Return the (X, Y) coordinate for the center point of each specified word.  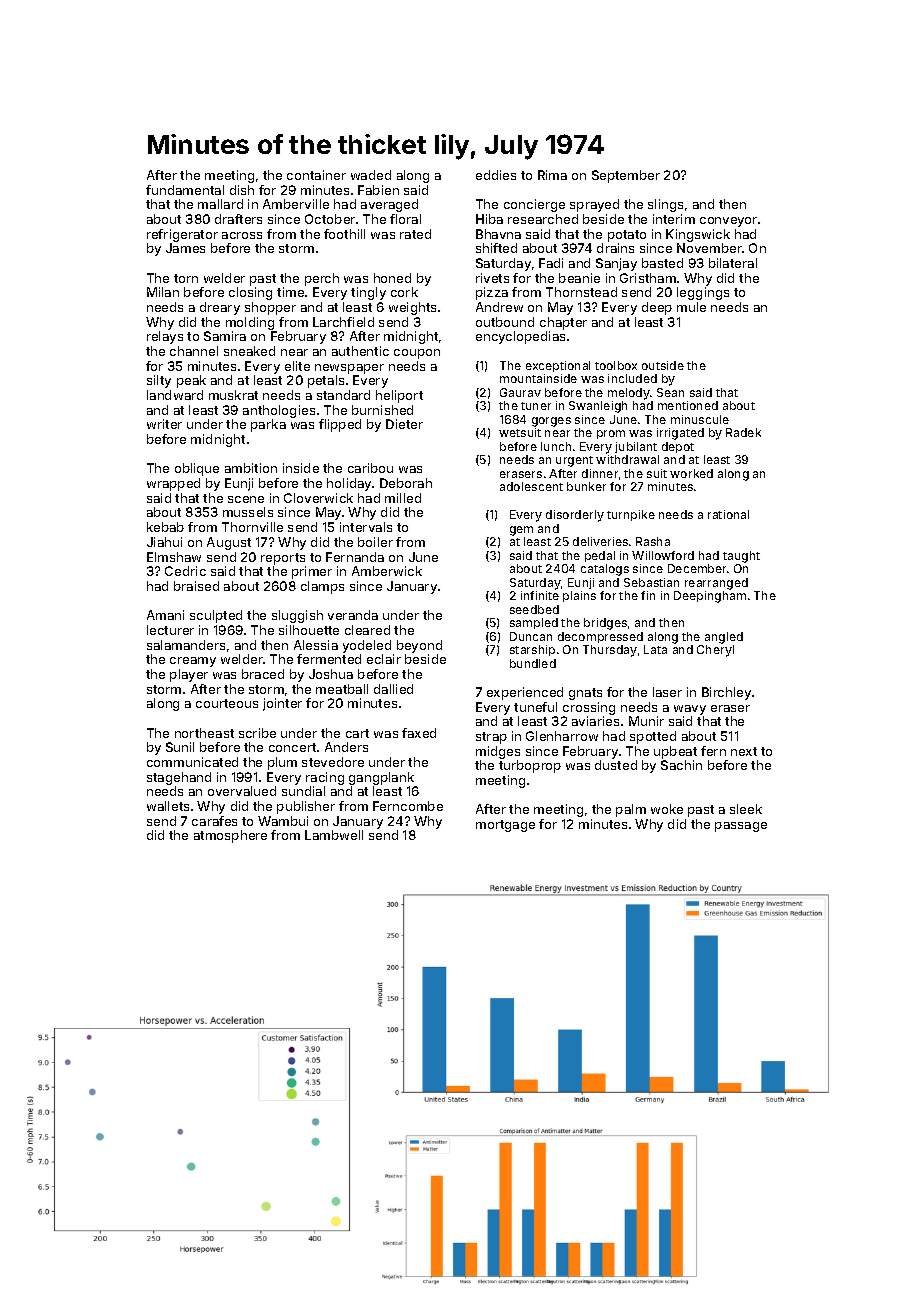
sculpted (216, 616)
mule (691, 307)
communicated (192, 762)
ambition (251, 468)
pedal (600, 556)
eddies (496, 175)
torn (186, 278)
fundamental (185, 190)
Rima (552, 175)
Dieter (404, 424)
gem (521, 531)
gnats (585, 694)
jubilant (636, 447)
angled (724, 638)
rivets (492, 278)
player (189, 675)
